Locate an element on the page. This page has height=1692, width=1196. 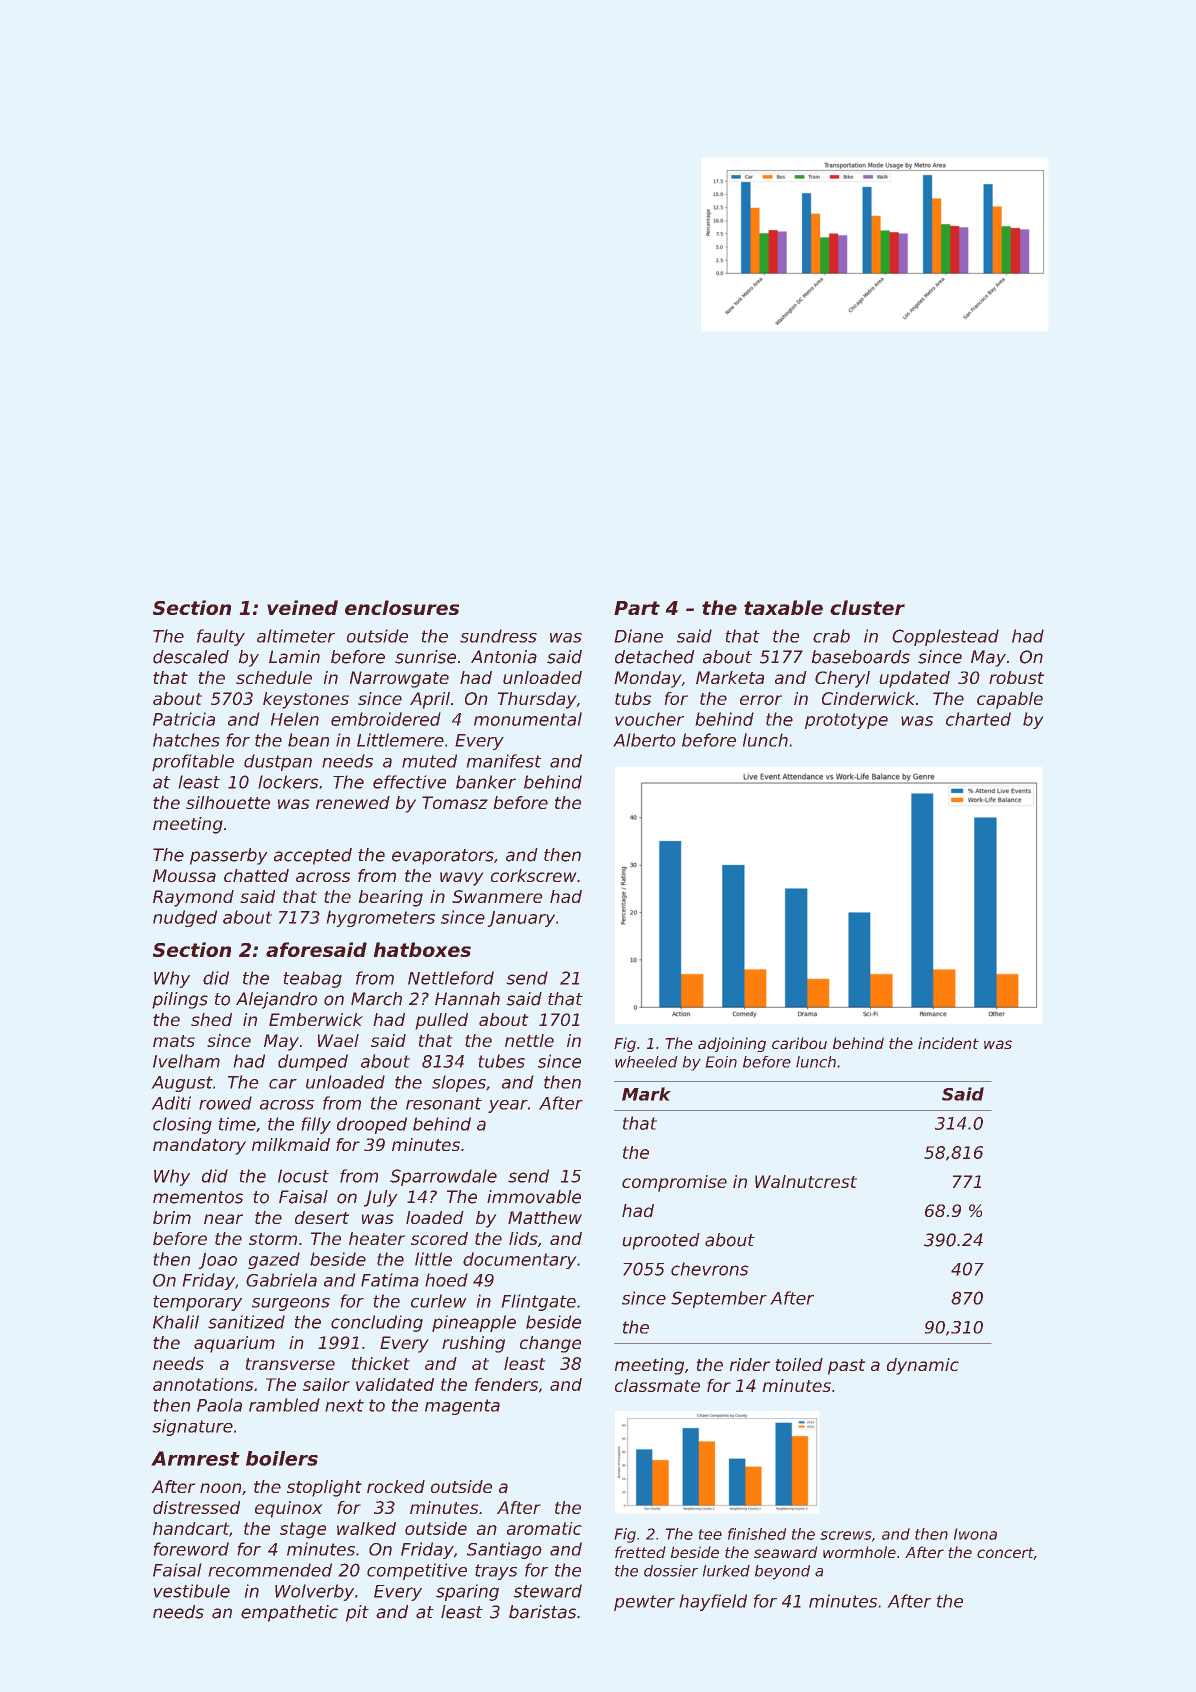
Antonia is located at coordinates (504, 657).
